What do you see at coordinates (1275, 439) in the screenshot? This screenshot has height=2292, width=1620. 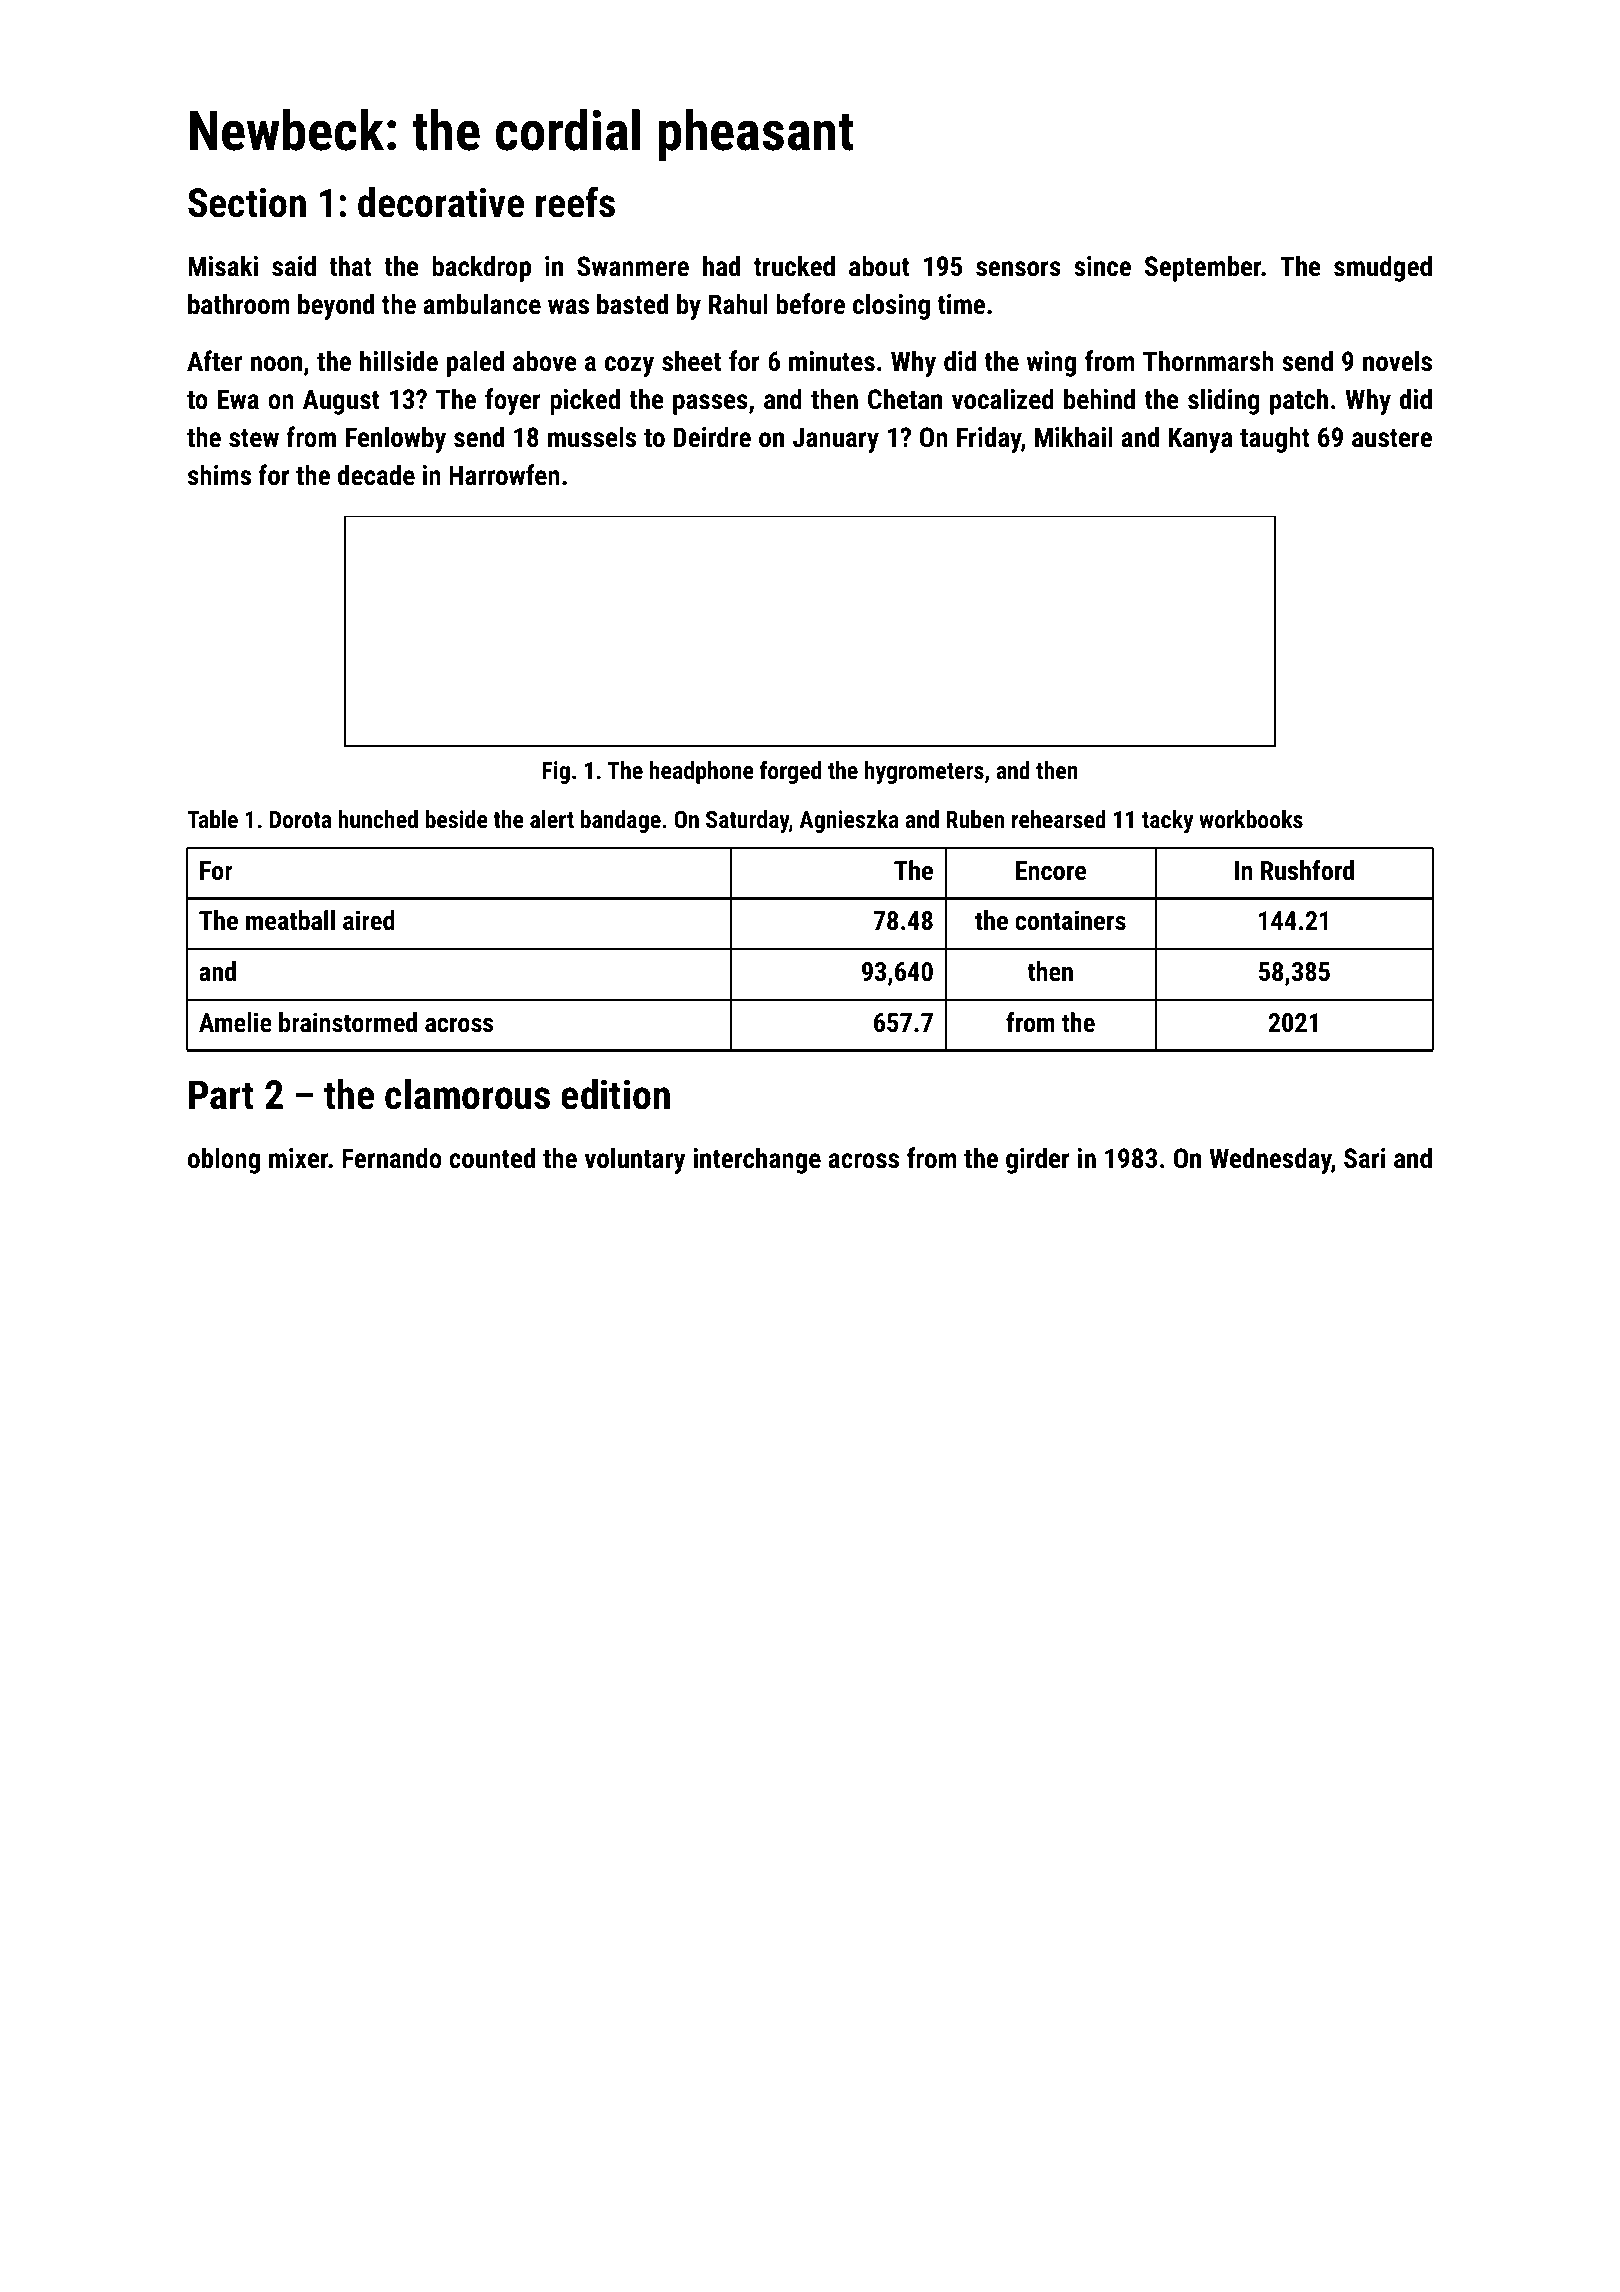 I see `taught` at bounding box center [1275, 439].
